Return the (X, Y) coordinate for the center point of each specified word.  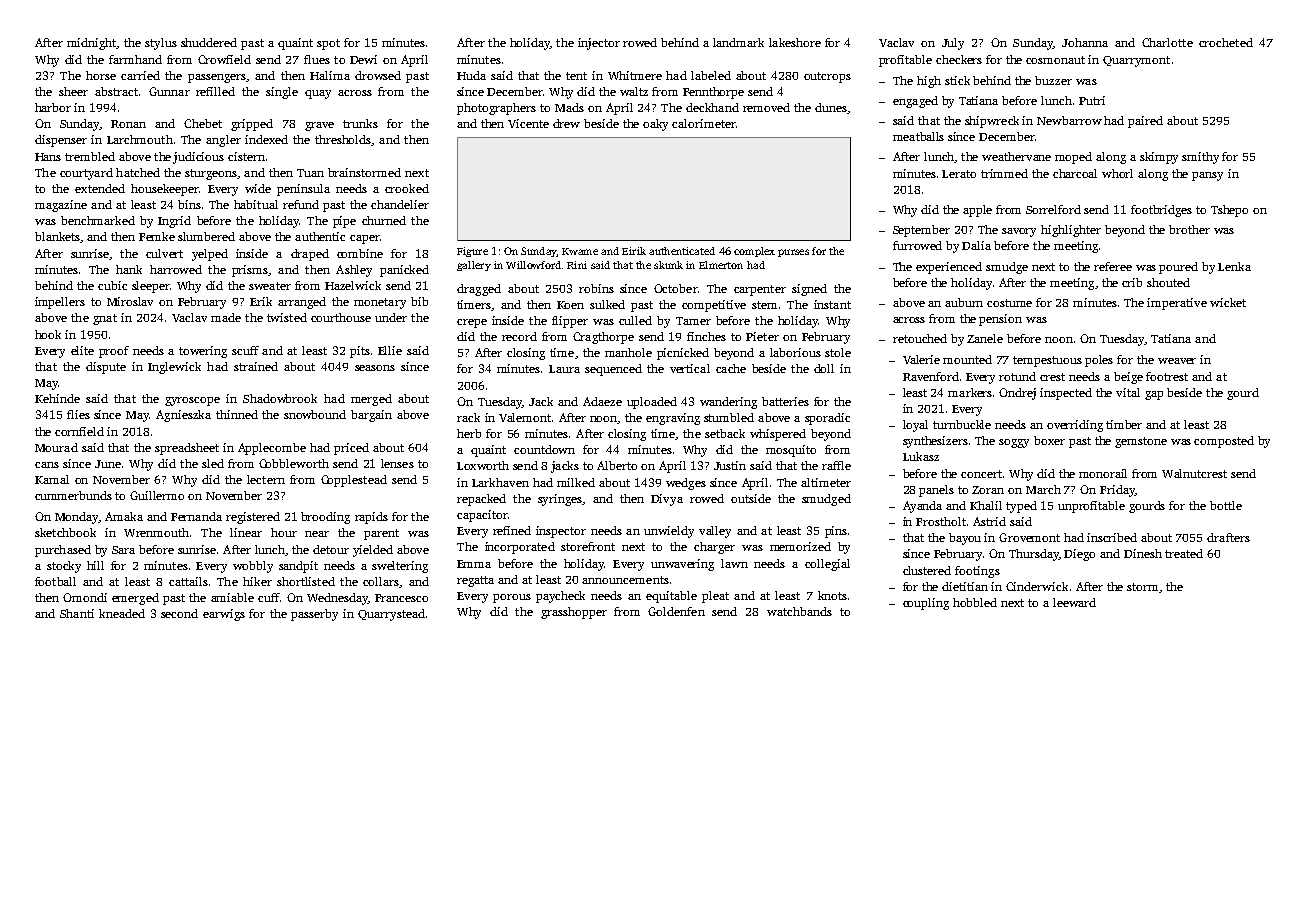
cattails (188, 581)
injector (599, 44)
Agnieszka (183, 416)
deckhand (712, 107)
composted (1224, 442)
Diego (1079, 555)
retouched (920, 338)
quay (318, 94)
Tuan (310, 173)
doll (824, 368)
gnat (105, 319)
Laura (564, 369)
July (953, 44)
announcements (625, 580)
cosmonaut (1055, 60)
